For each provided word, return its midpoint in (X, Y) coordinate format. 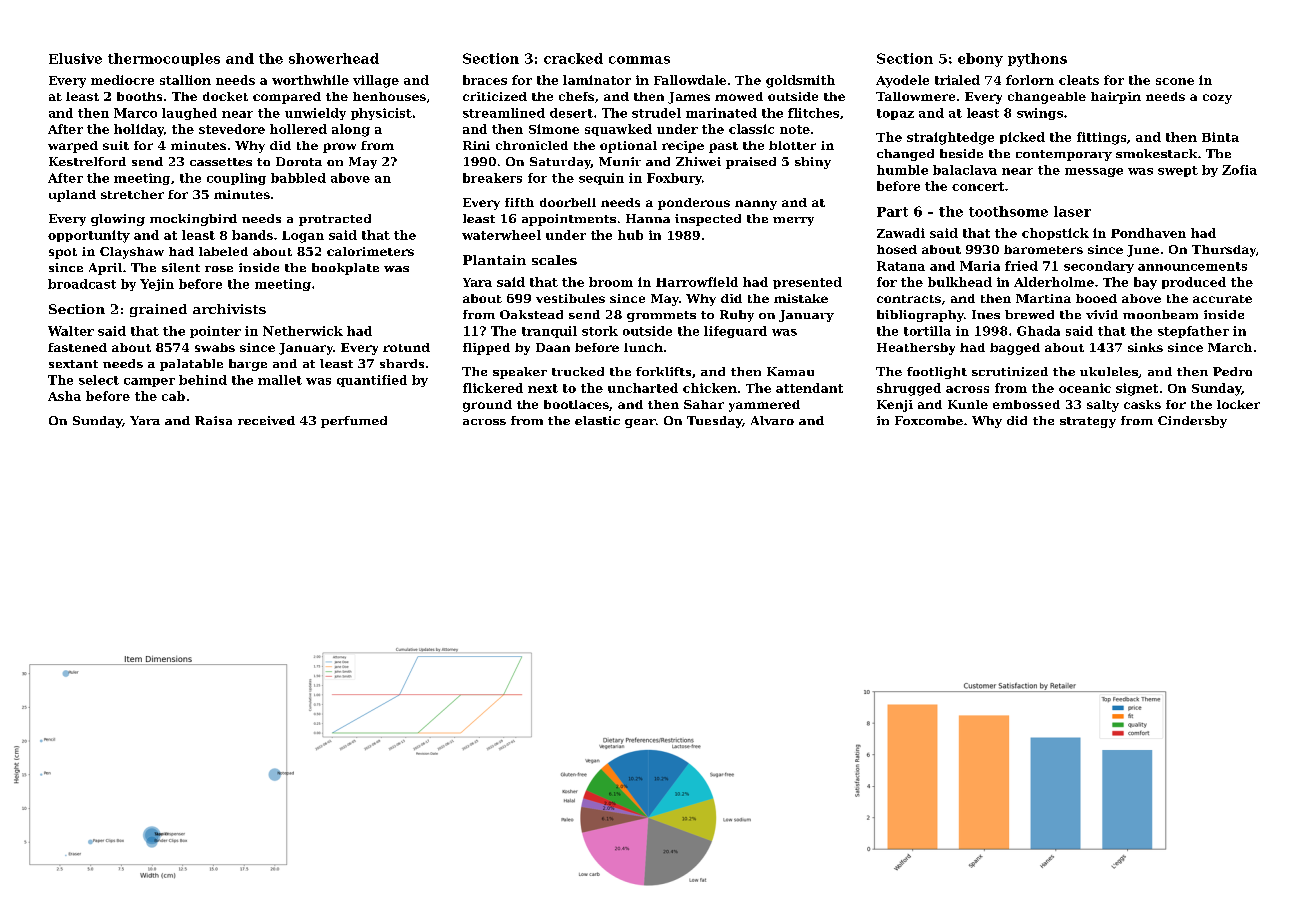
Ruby (737, 316)
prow (339, 148)
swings (1040, 114)
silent (181, 267)
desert (571, 113)
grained (158, 310)
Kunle (968, 404)
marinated (721, 113)
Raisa (213, 420)
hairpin (1116, 98)
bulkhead (960, 282)
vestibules (570, 298)
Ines (986, 314)
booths (139, 96)
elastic (597, 420)
